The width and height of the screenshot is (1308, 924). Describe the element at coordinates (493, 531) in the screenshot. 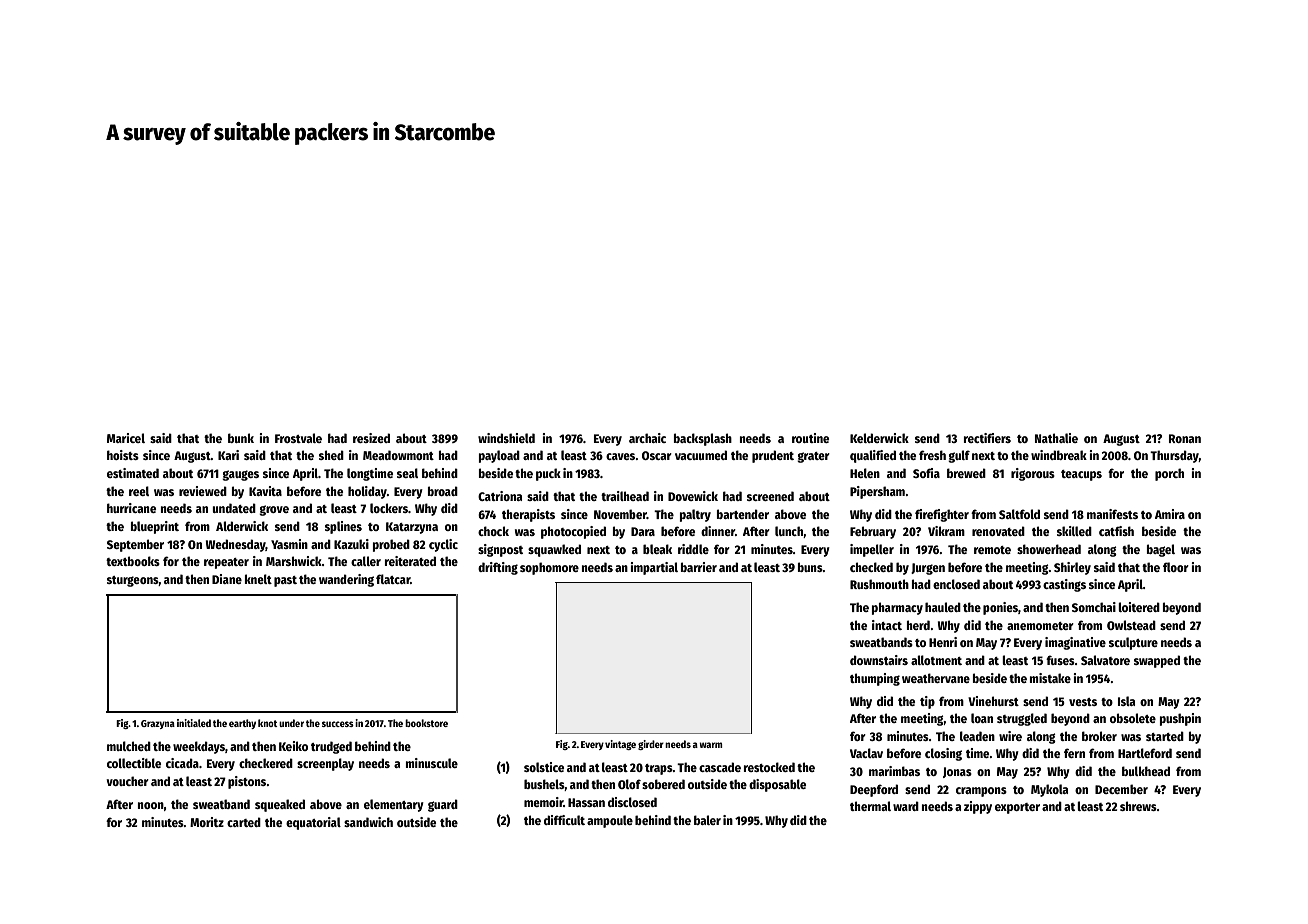

I see `chock` at that location.
